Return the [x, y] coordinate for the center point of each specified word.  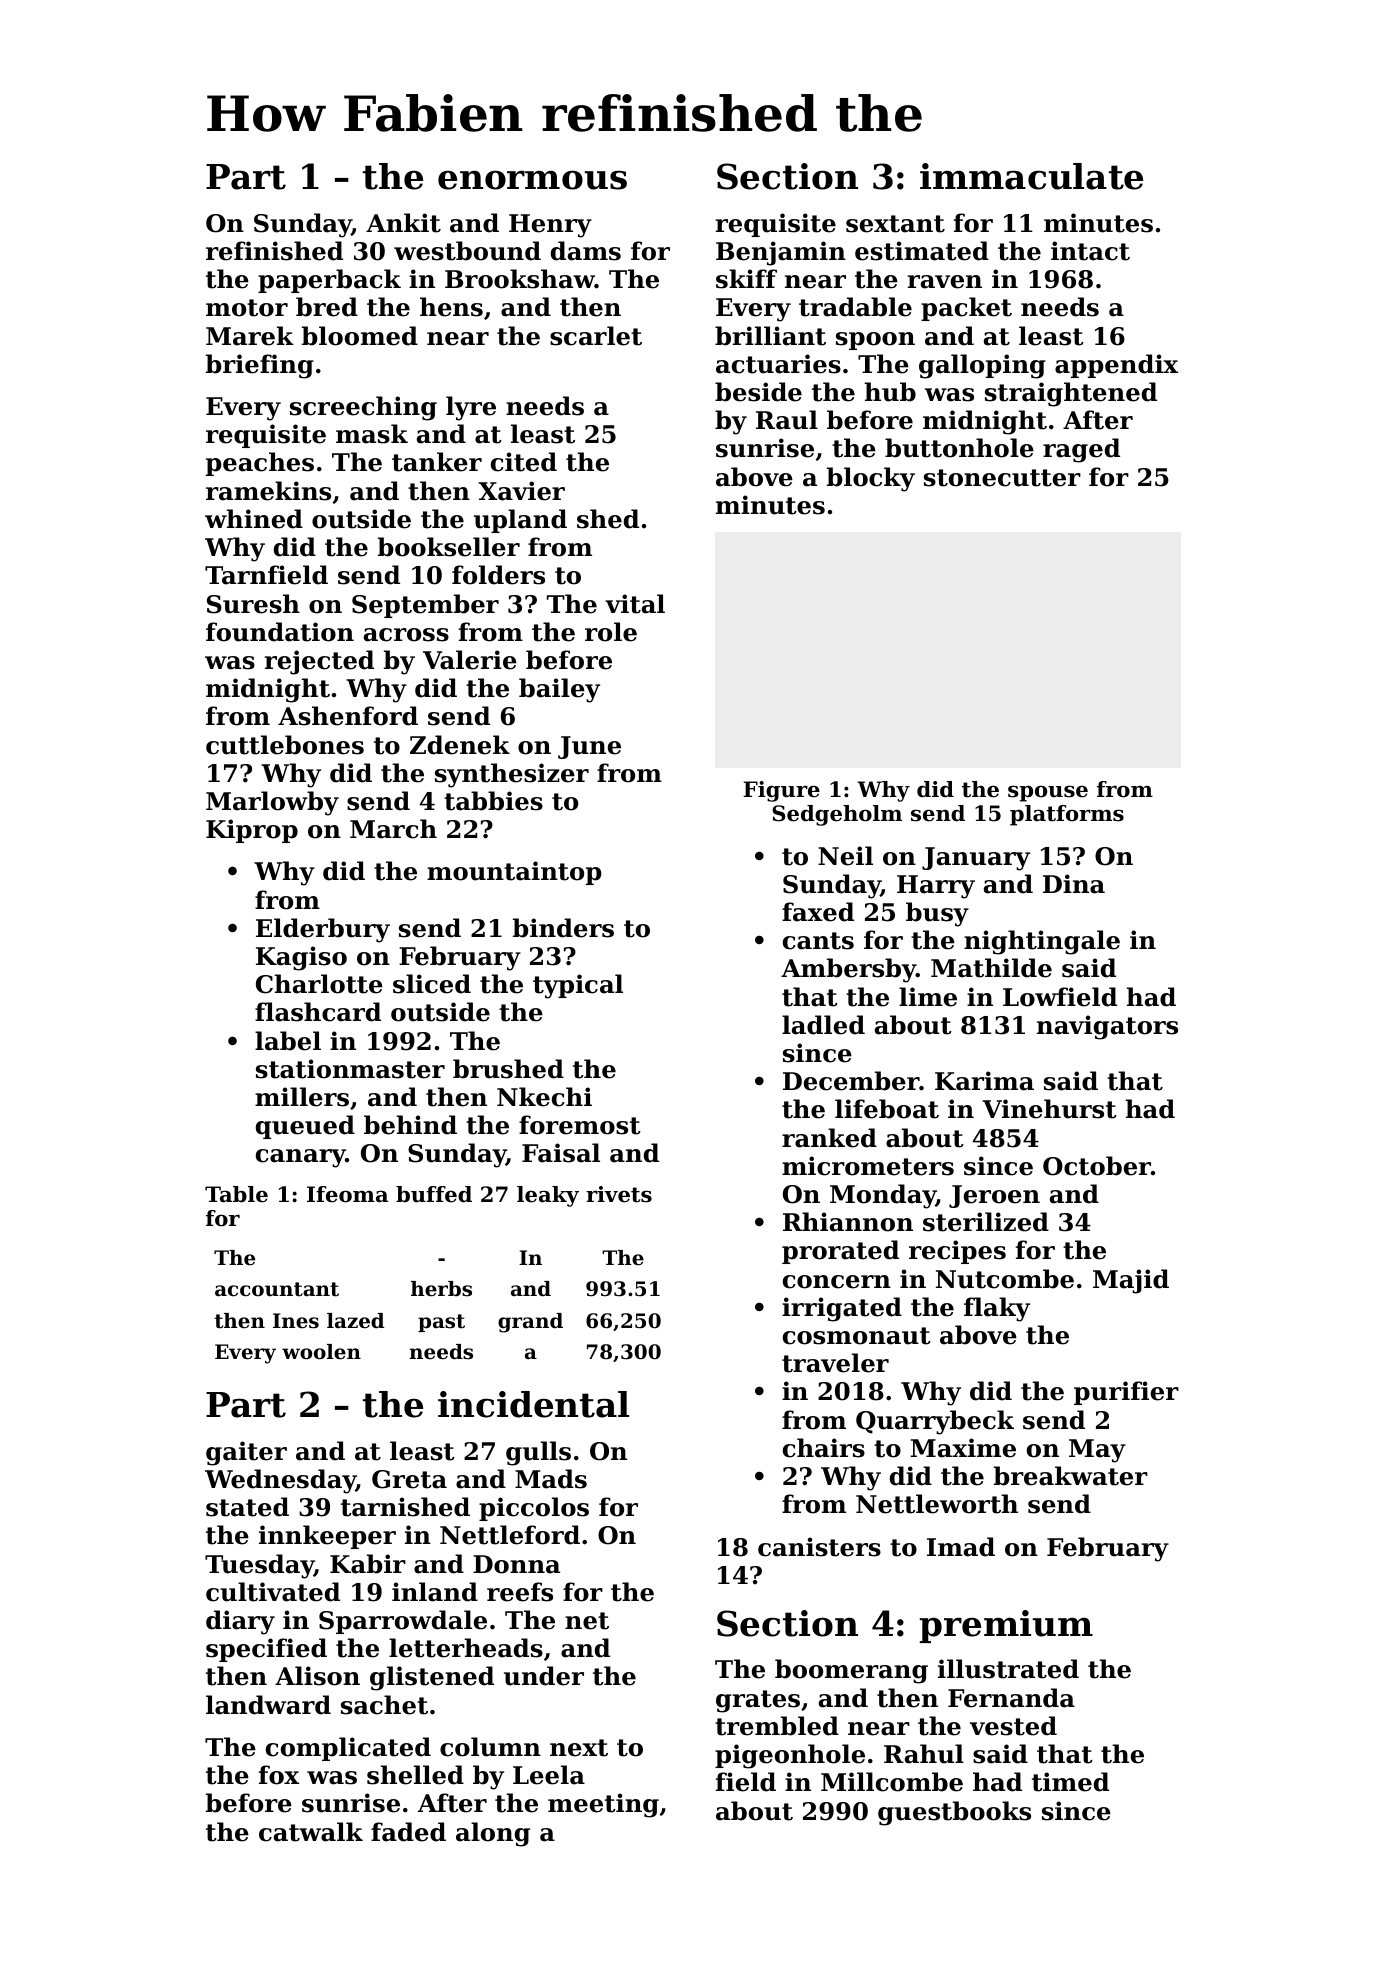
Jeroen [994, 1196]
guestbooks [954, 1813]
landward [268, 1705]
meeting [603, 1805]
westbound [467, 251]
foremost [580, 1125]
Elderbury [323, 930]
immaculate [1031, 176]
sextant [895, 224]
